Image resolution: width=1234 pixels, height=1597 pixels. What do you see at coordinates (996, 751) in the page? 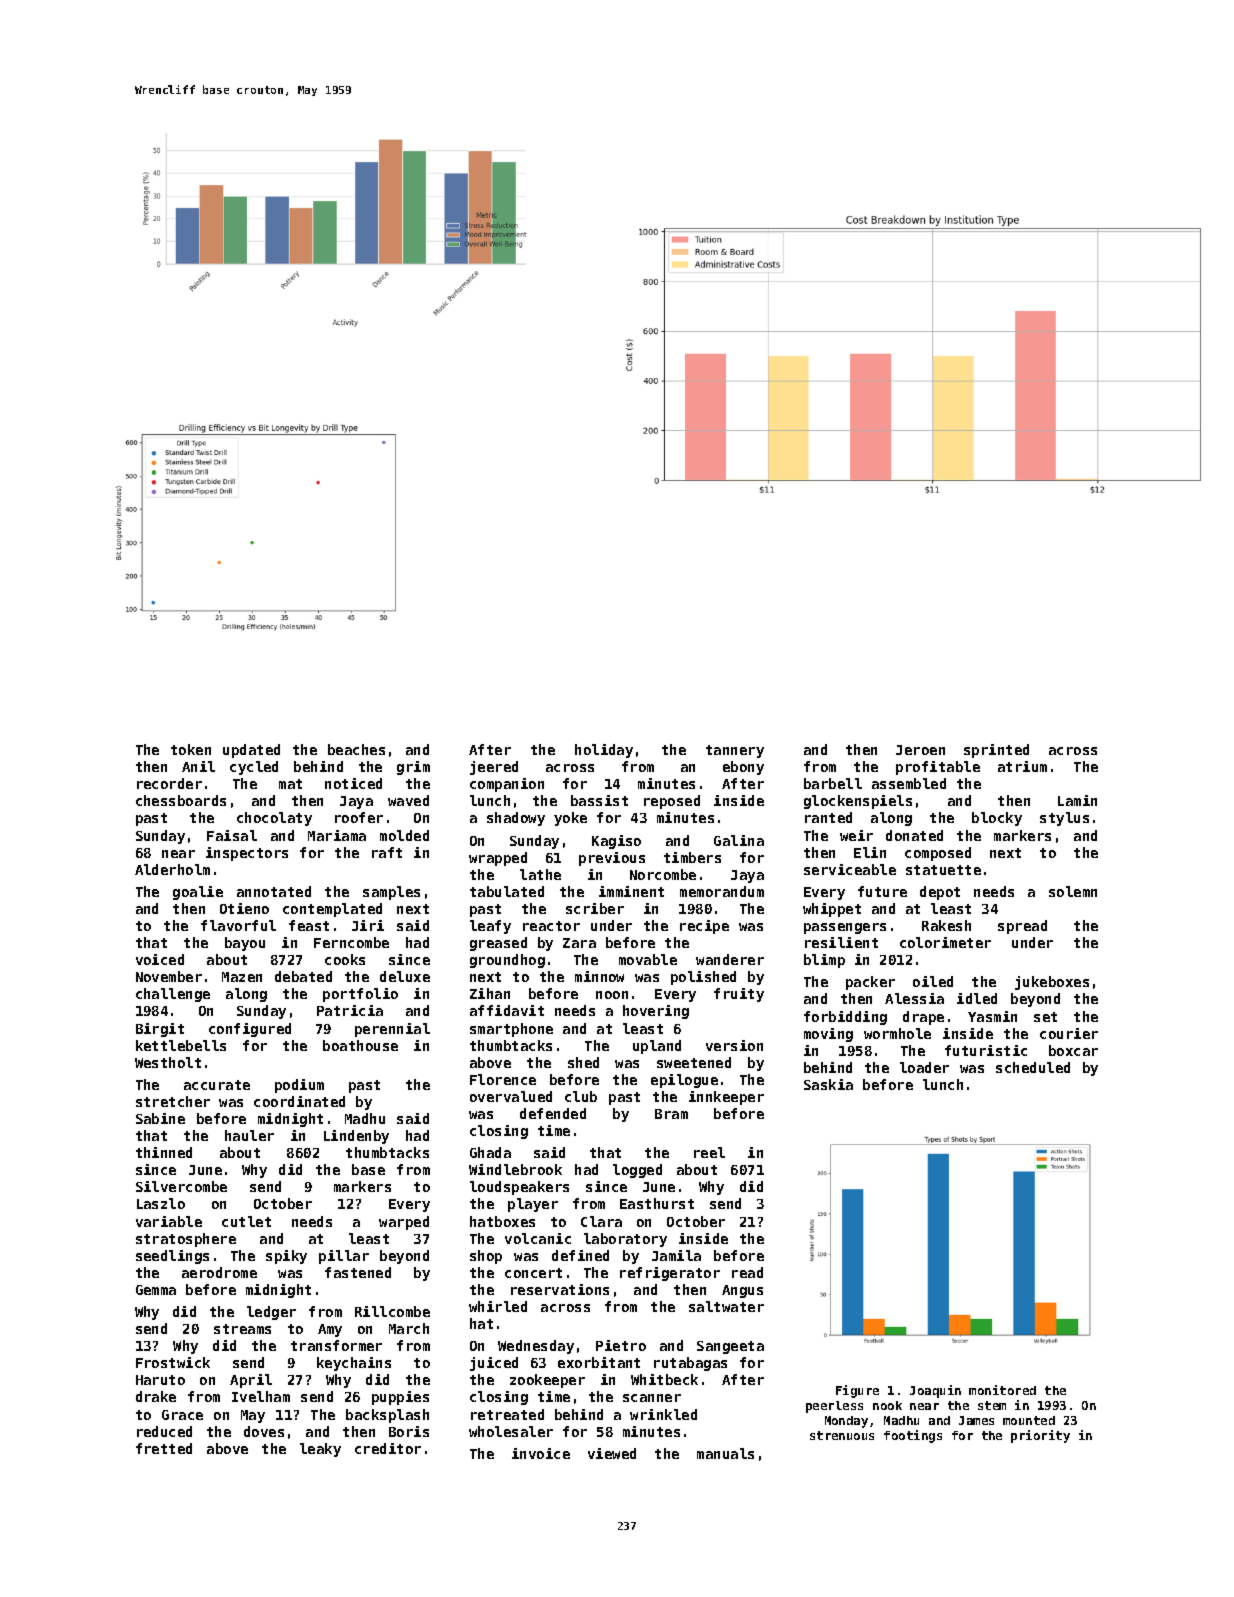
I see `sprinted` at bounding box center [996, 751].
